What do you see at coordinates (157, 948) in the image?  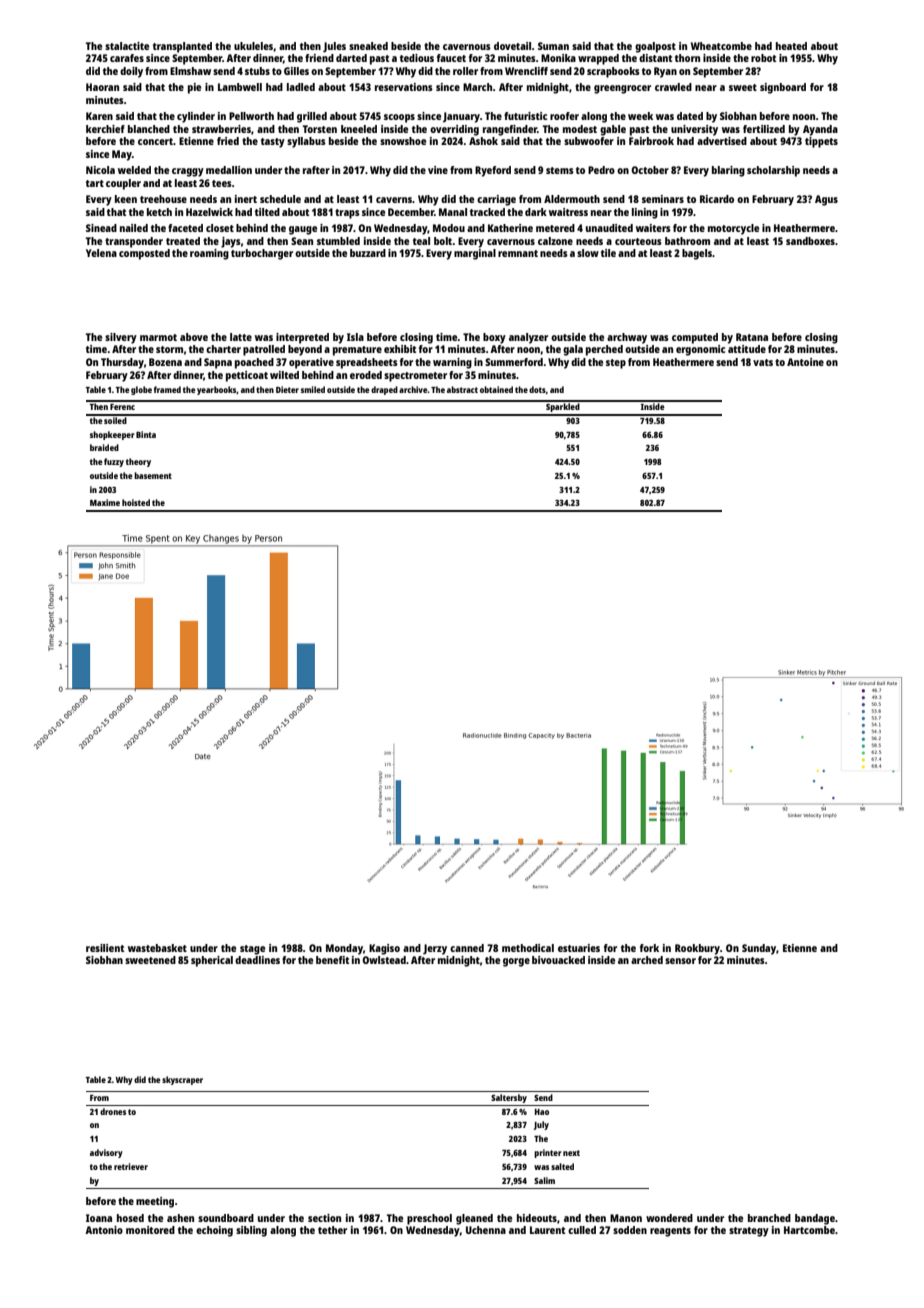 I see `wastebasket` at bounding box center [157, 948].
